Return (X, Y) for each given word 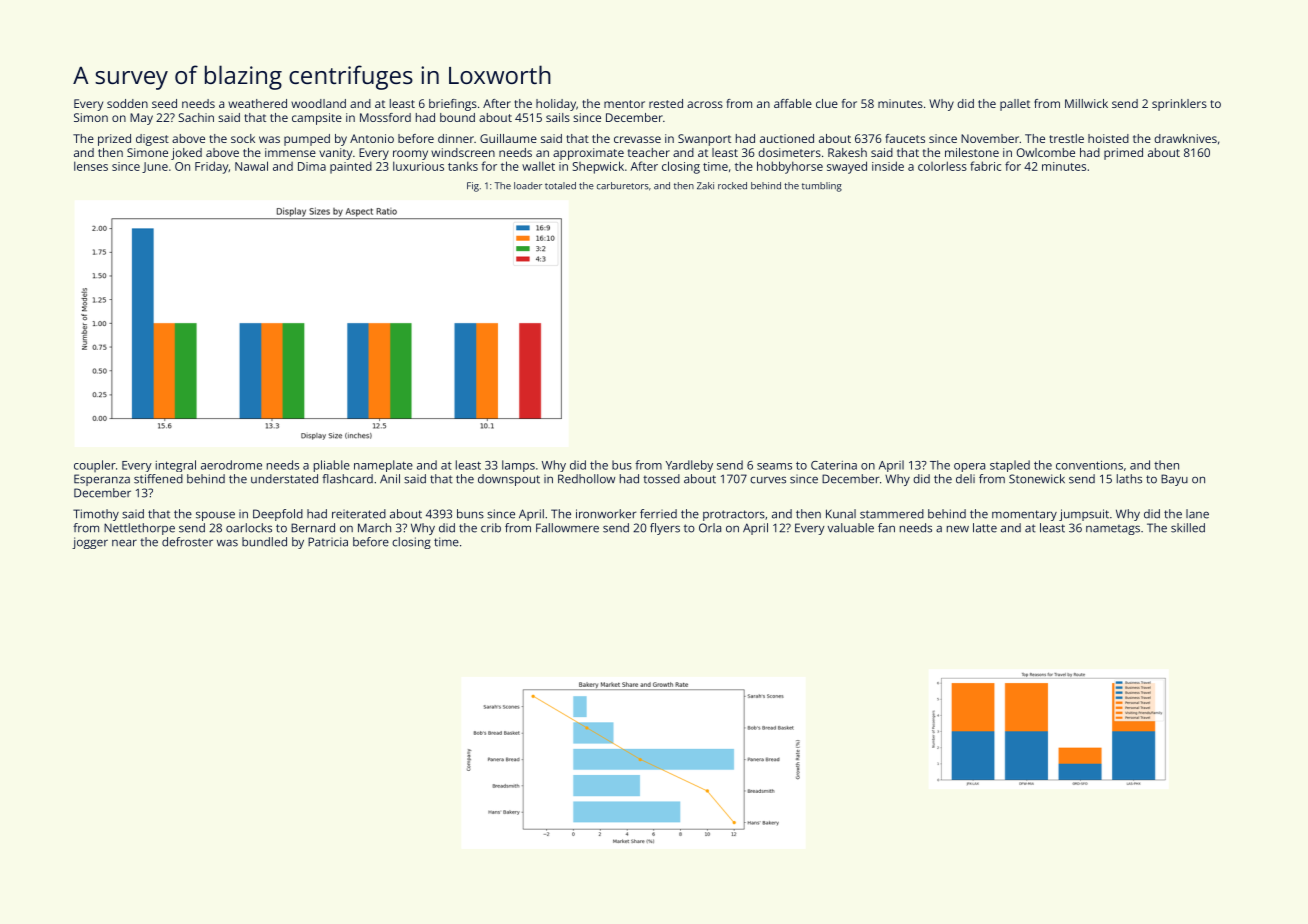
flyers (665, 529)
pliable (332, 466)
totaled (560, 186)
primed (1123, 154)
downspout (509, 480)
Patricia (328, 542)
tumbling (822, 187)
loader (528, 186)
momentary (1024, 515)
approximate (588, 154)
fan (886, 528)
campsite (317, 119)
